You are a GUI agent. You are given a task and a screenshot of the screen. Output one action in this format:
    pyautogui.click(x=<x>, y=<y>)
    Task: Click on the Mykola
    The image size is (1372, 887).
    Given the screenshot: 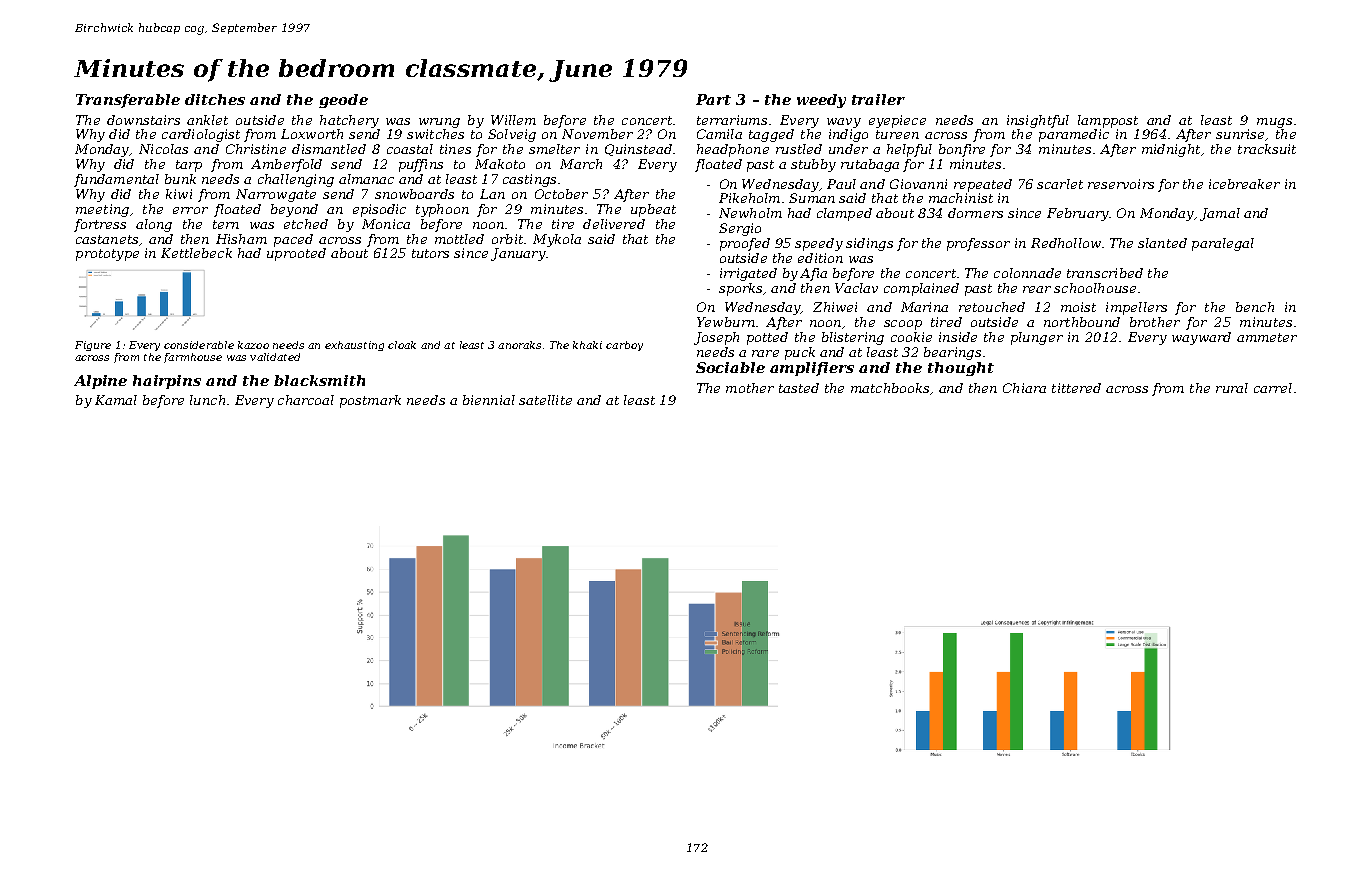 What is the action you would take?
    pyautogui.click(x=557, y=240)
